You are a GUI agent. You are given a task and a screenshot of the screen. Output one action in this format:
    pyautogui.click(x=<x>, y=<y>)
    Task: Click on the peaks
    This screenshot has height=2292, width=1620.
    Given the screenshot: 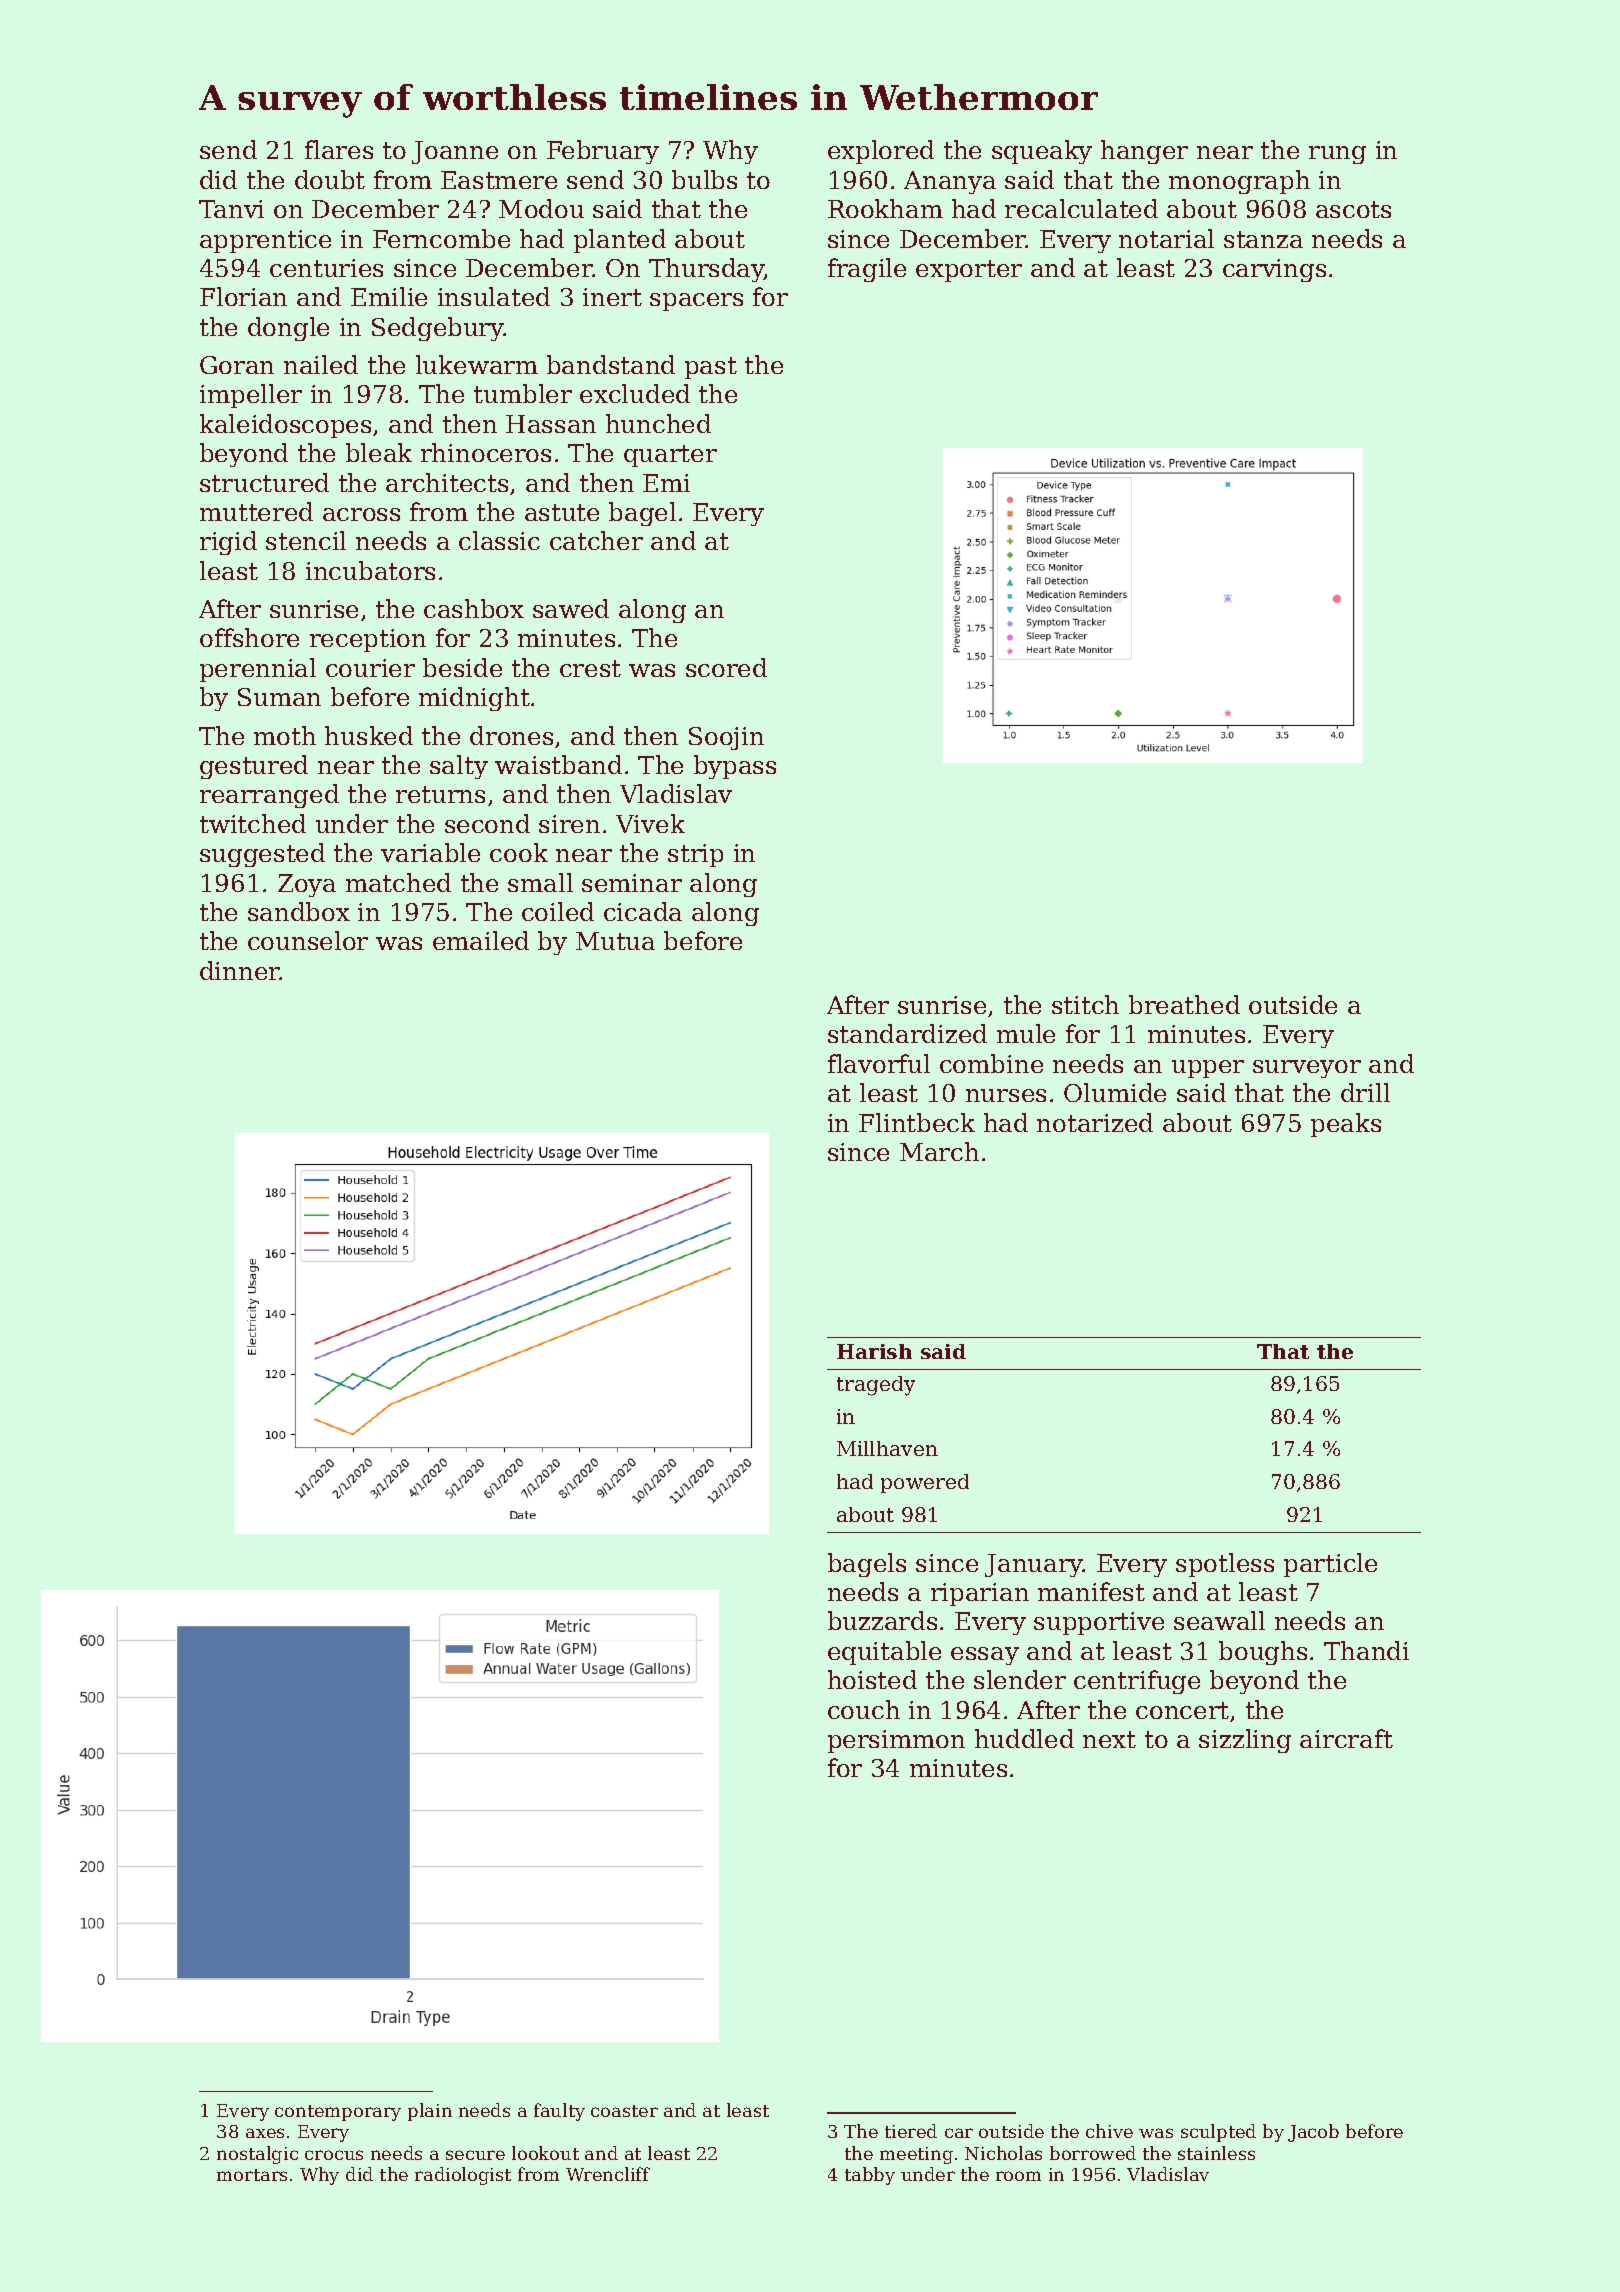 What is the action you would take?
    pyautogui.click(x=1346, y=1125)
